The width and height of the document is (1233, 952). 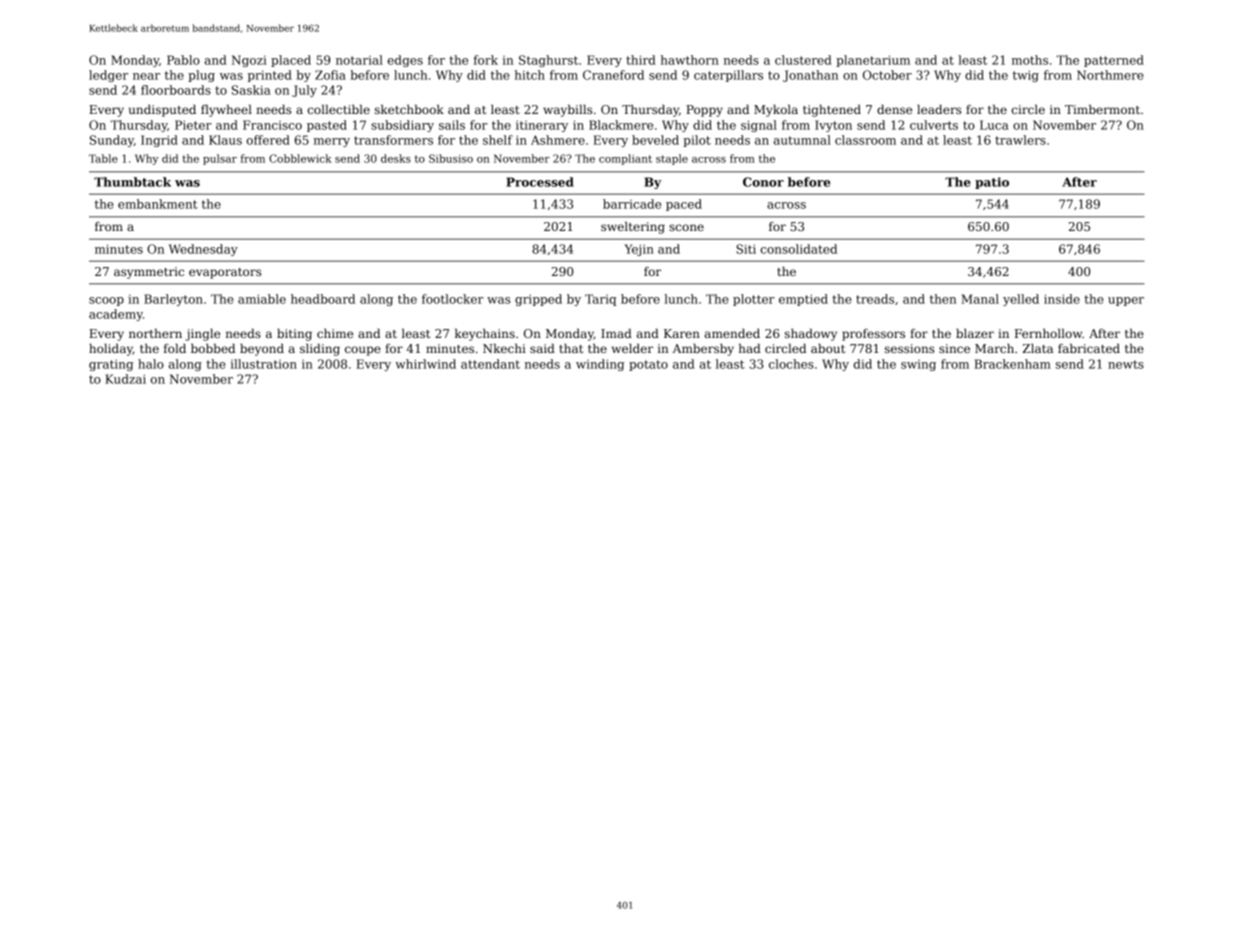 What do you see at coordinates (703, 350) in the document?
I see `Ambersby` at bounding box center [703, 350].
